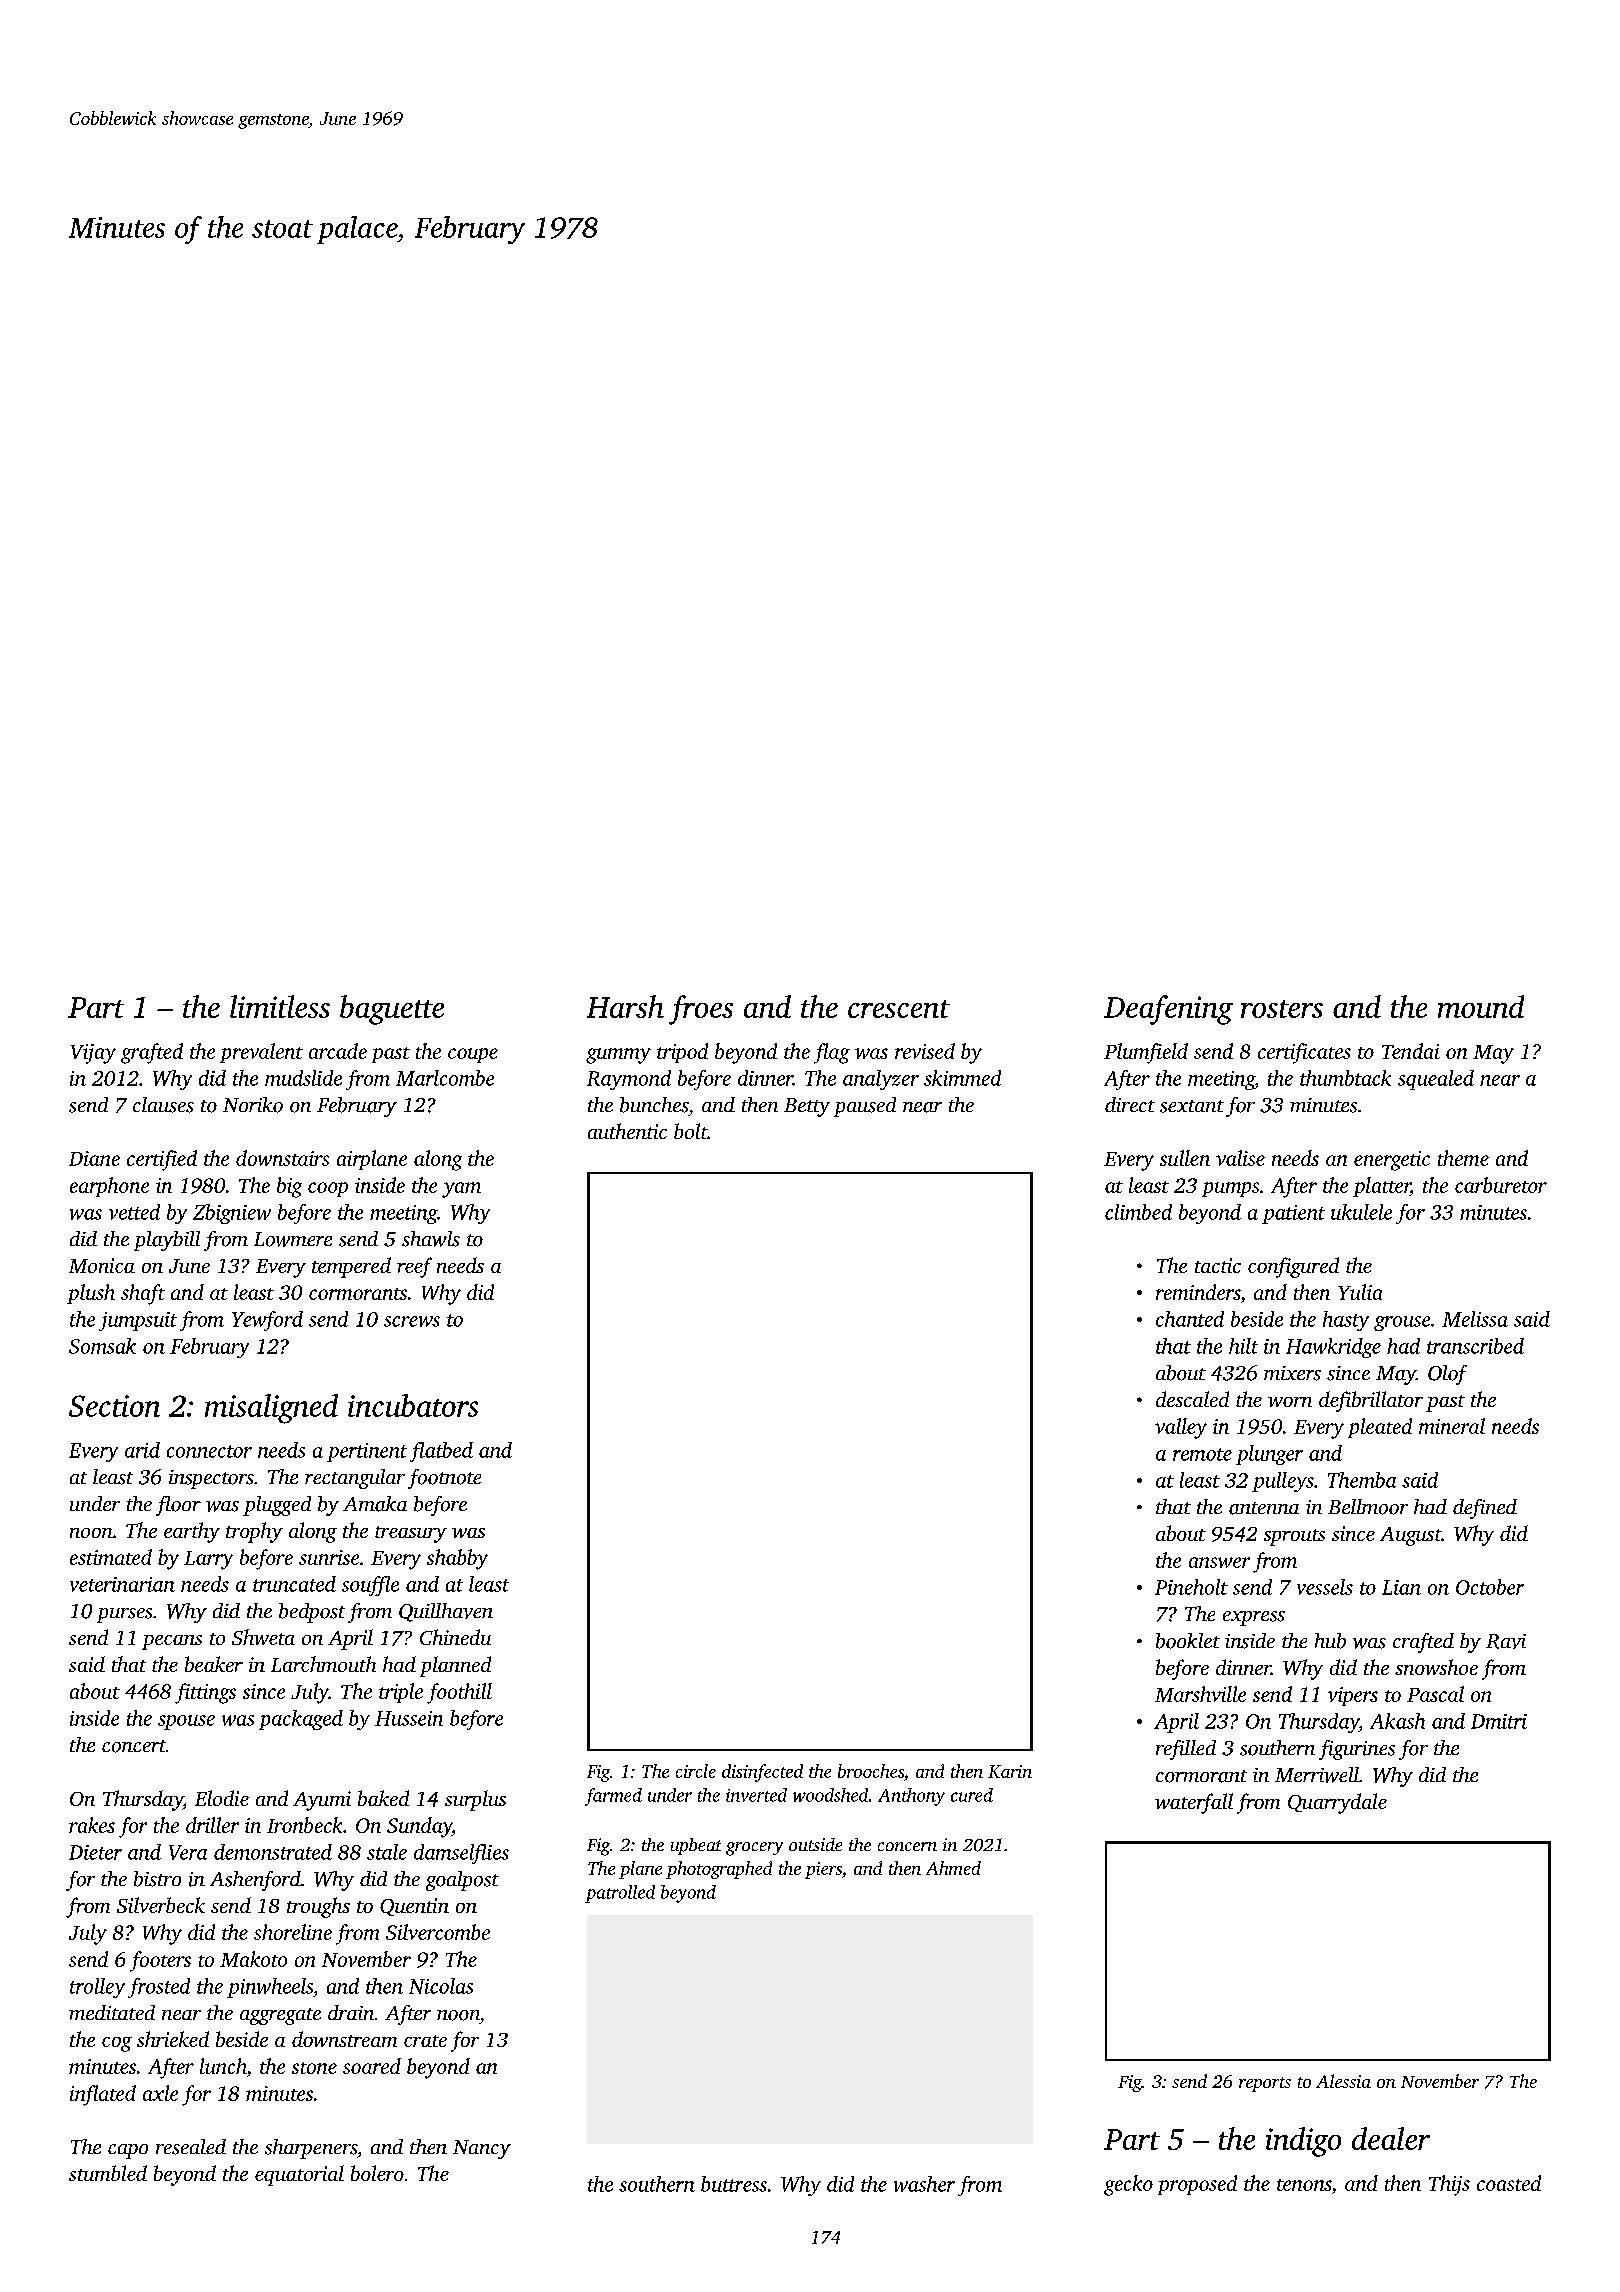 Image resolution: width=1620 pixels, height=2292 pixels. I want to click on screws, so click(412, 1321).
